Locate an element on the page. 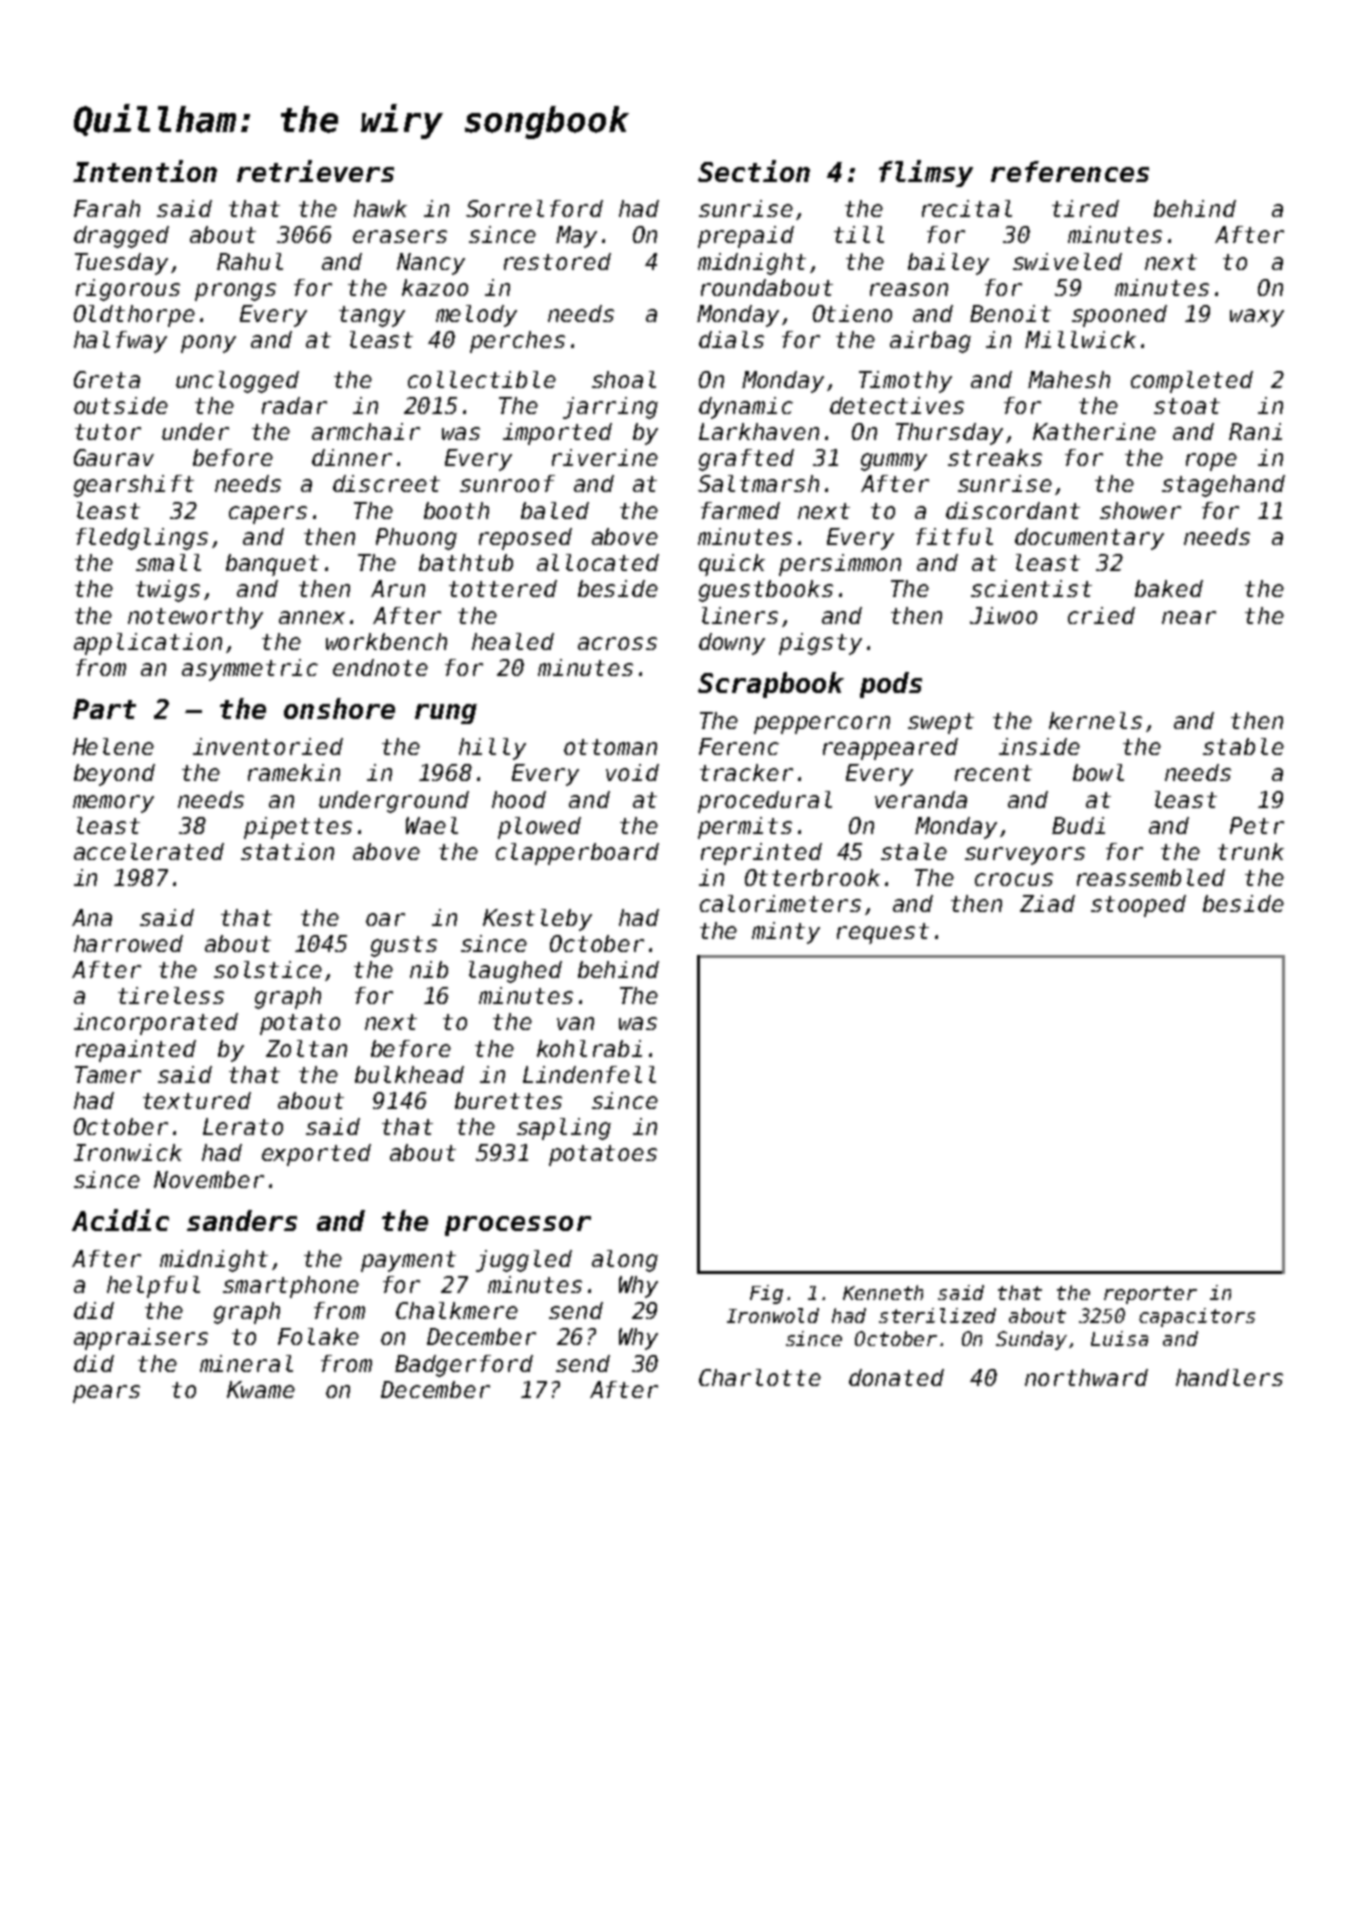 This image has height=1919, width=1357. Gaurav is located at coordinates (114, 457).
